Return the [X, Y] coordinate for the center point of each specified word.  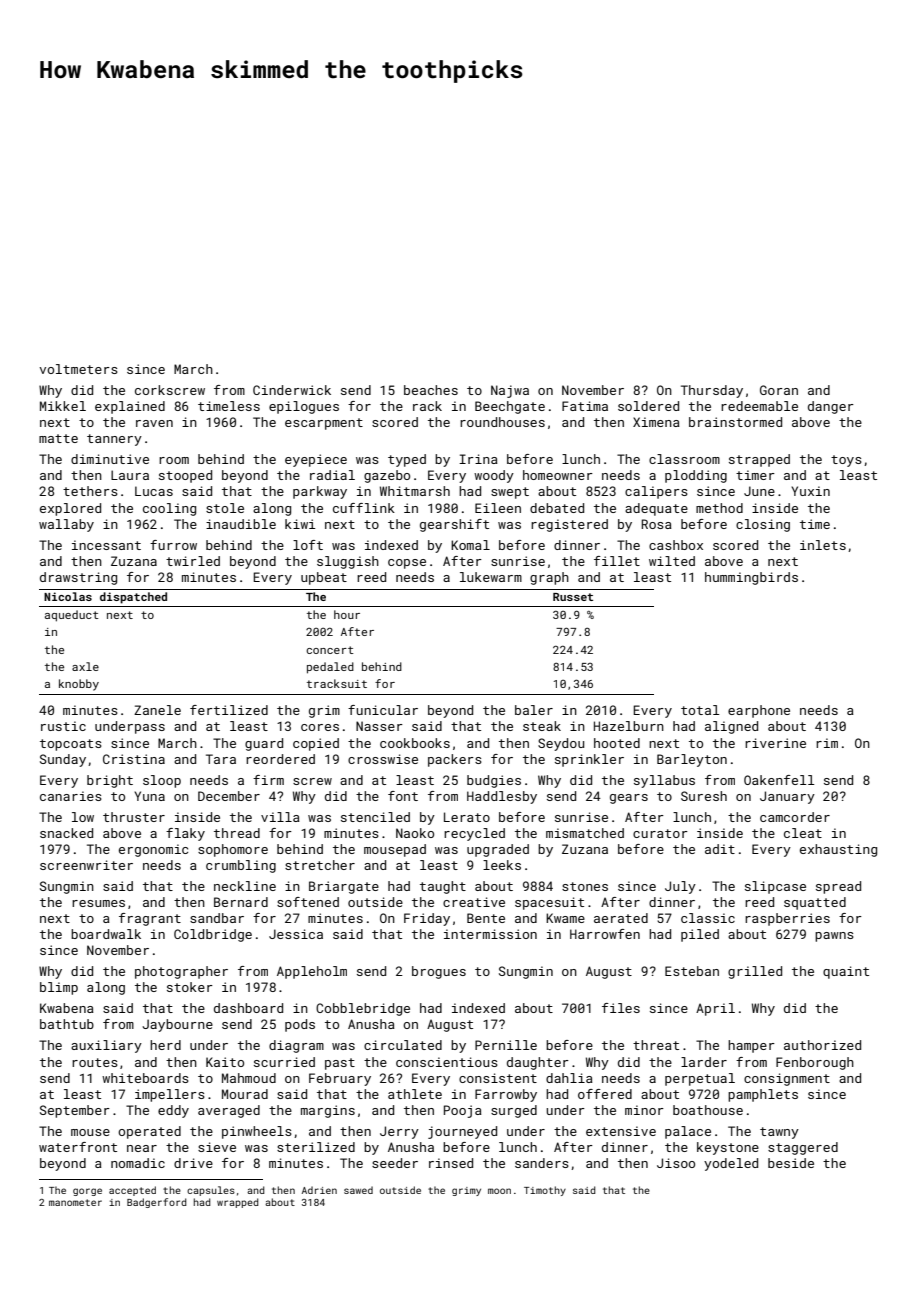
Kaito [225, 1062]
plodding [696, 476]
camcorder [795, 817]
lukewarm [491, 577]
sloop [162, 781]
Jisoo [676, 1163]
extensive [621, 1131]
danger [831, 407]
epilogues [304, 407]
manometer [75, 1202]
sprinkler [589, 760]
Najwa [510, 391]
